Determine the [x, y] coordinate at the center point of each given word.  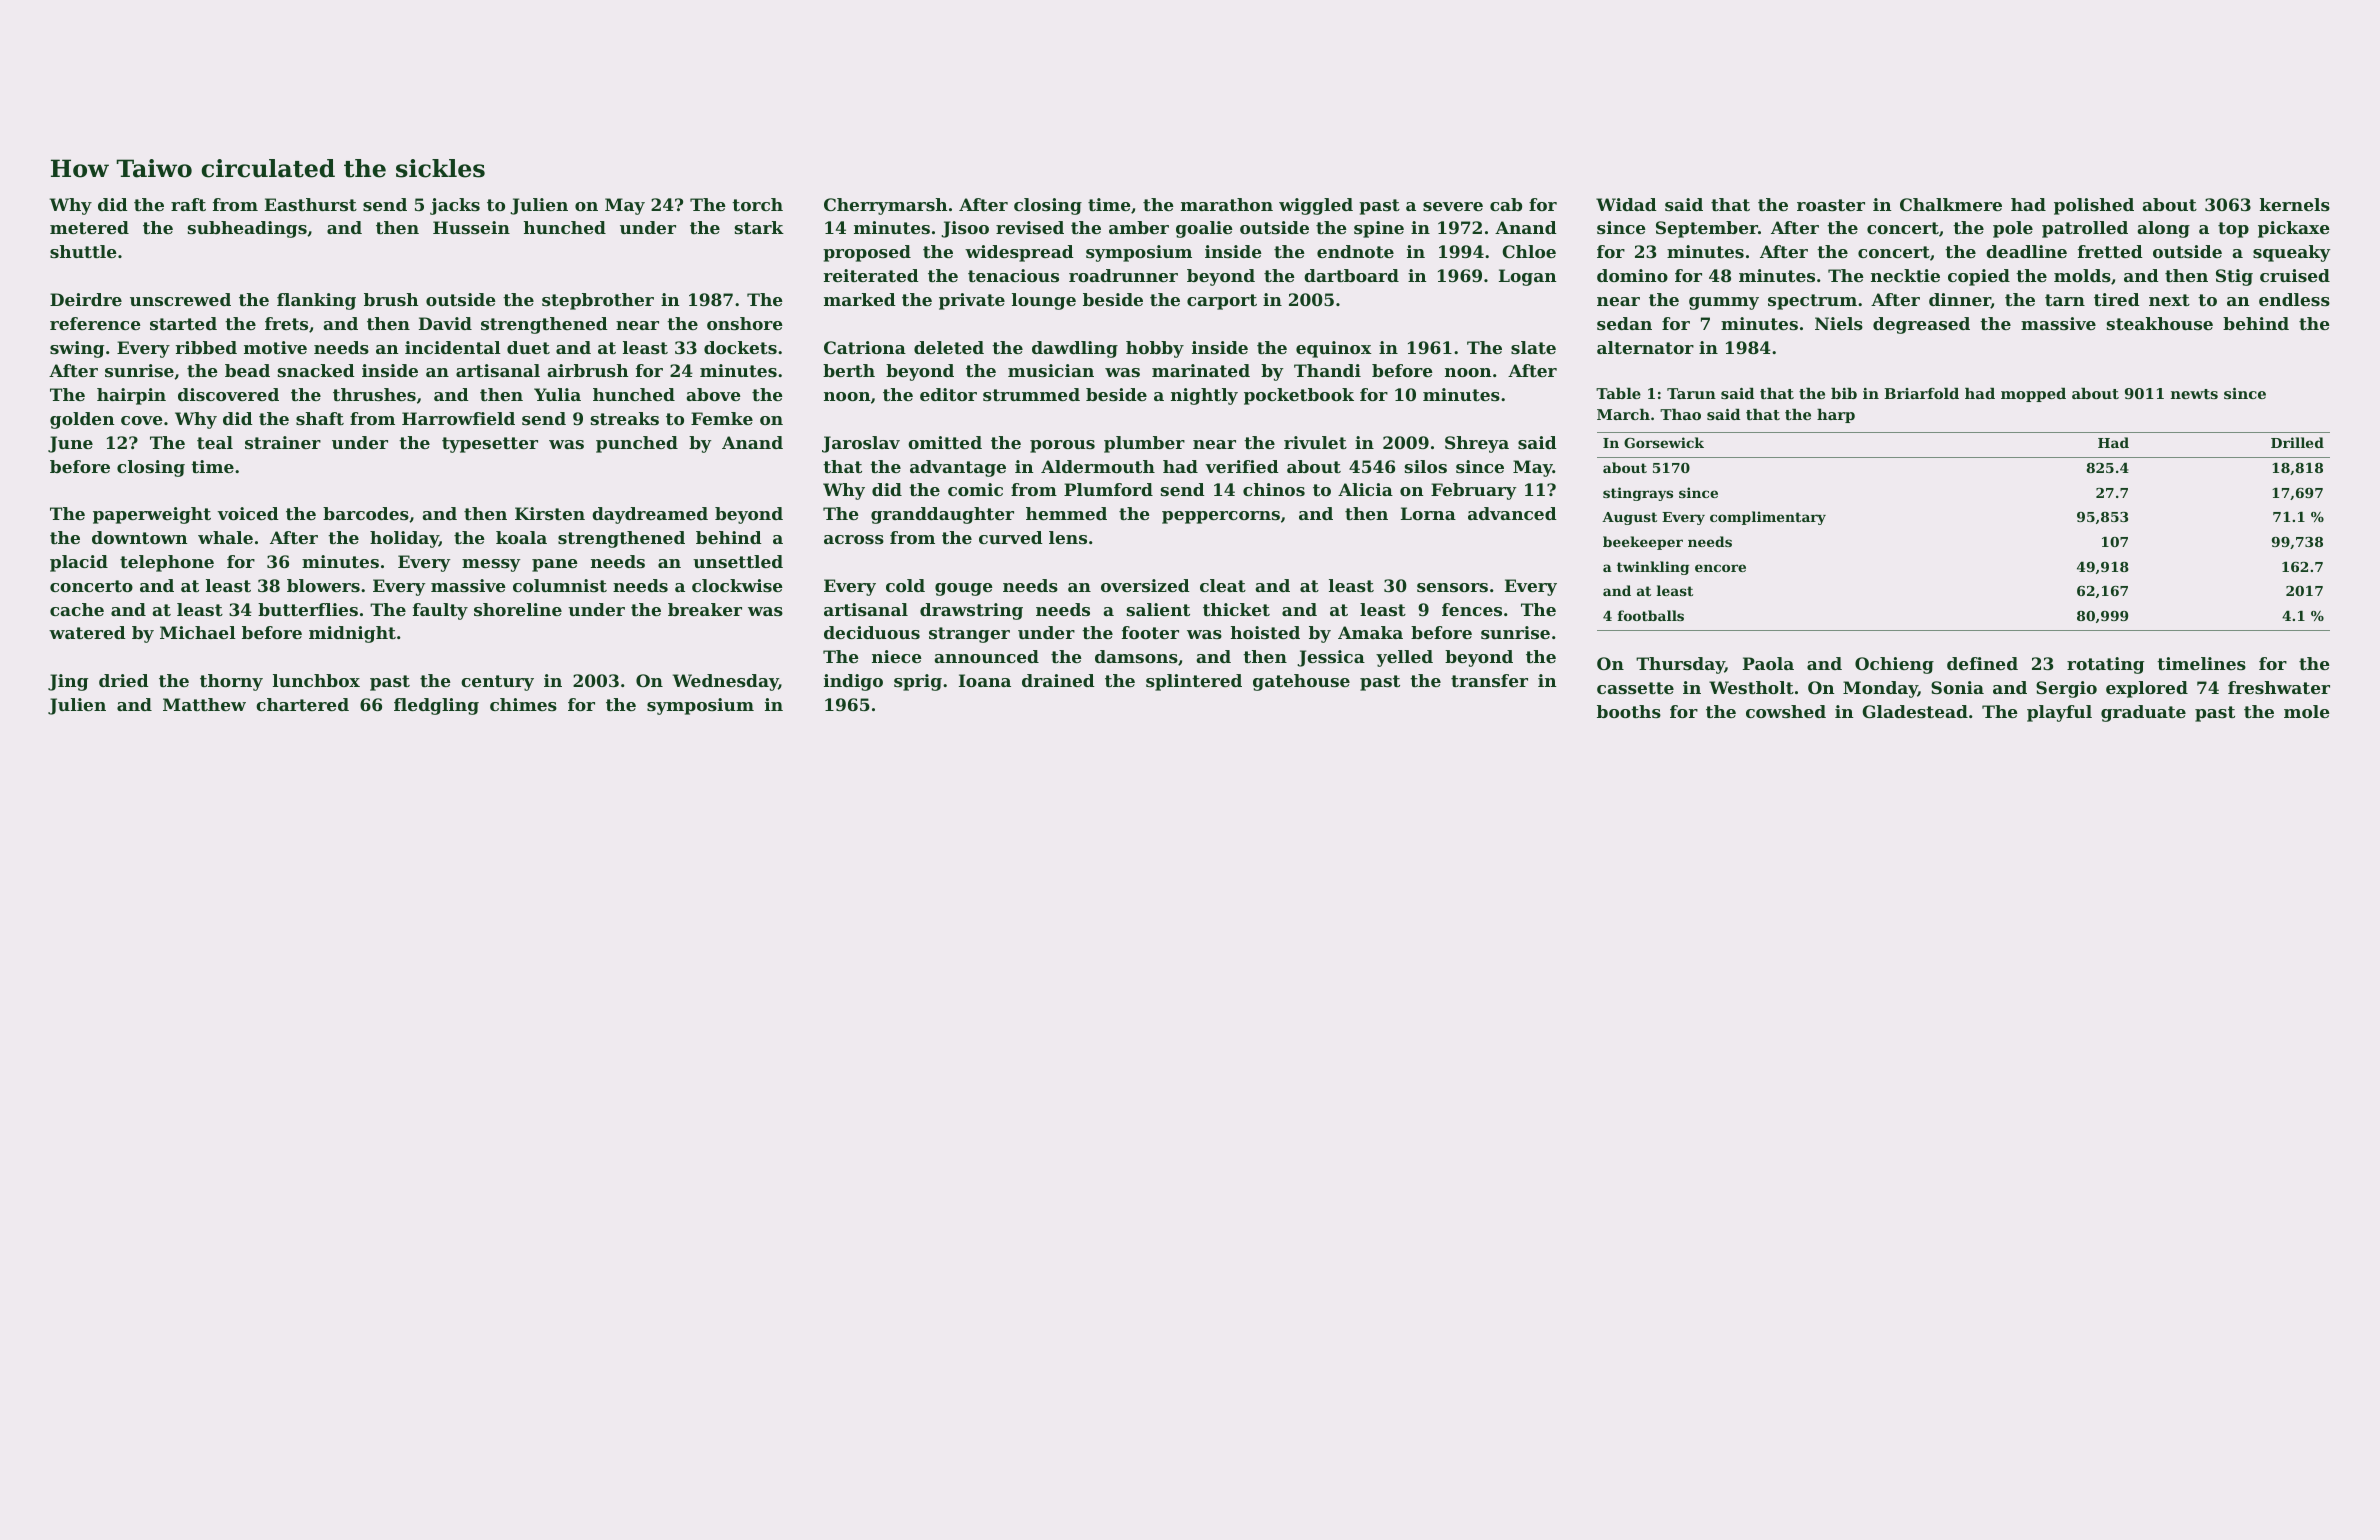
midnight [352, 634]
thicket [1236, 609]
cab [1506, 204]
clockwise [737, 585]
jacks [455, 206]
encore [1720, 568]
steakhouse [2160, 323]
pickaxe [2294, 229]
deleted [949, 347]
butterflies [308, 609]
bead [247, 370]
